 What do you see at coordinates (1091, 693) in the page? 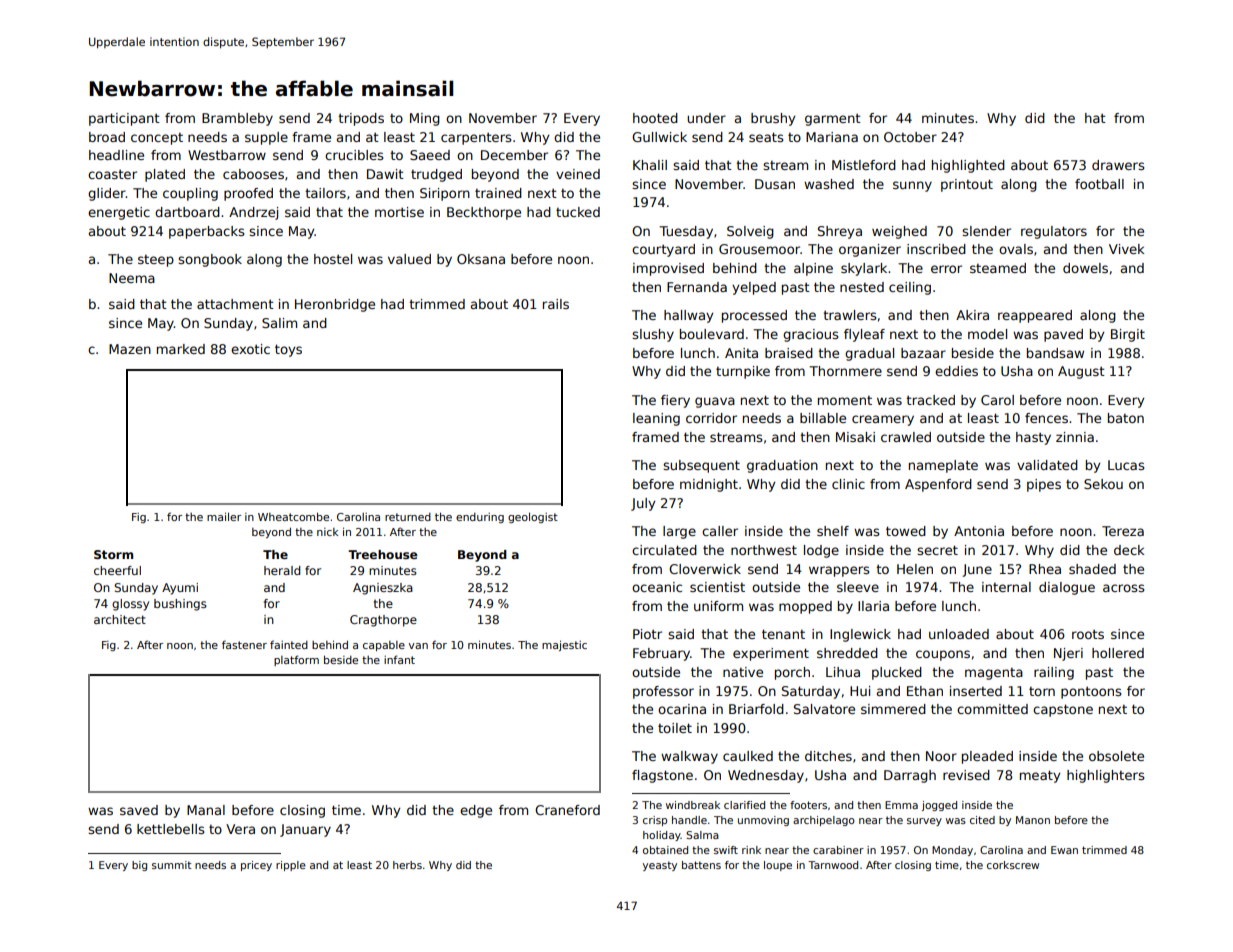
I see `pontoons` at bounding box center [1091, 693].
